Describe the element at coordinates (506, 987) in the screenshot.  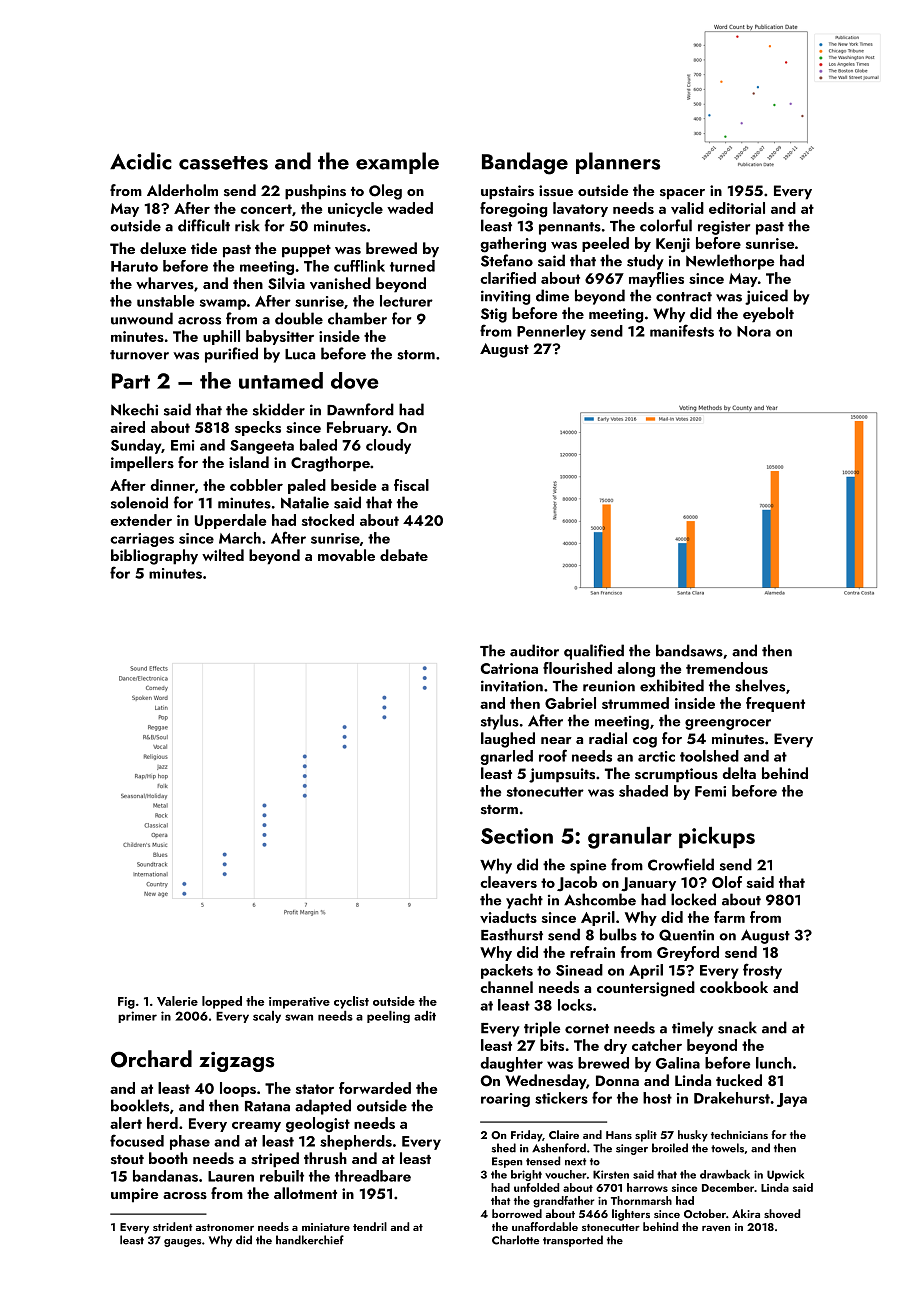
I see `channel` at that location.
